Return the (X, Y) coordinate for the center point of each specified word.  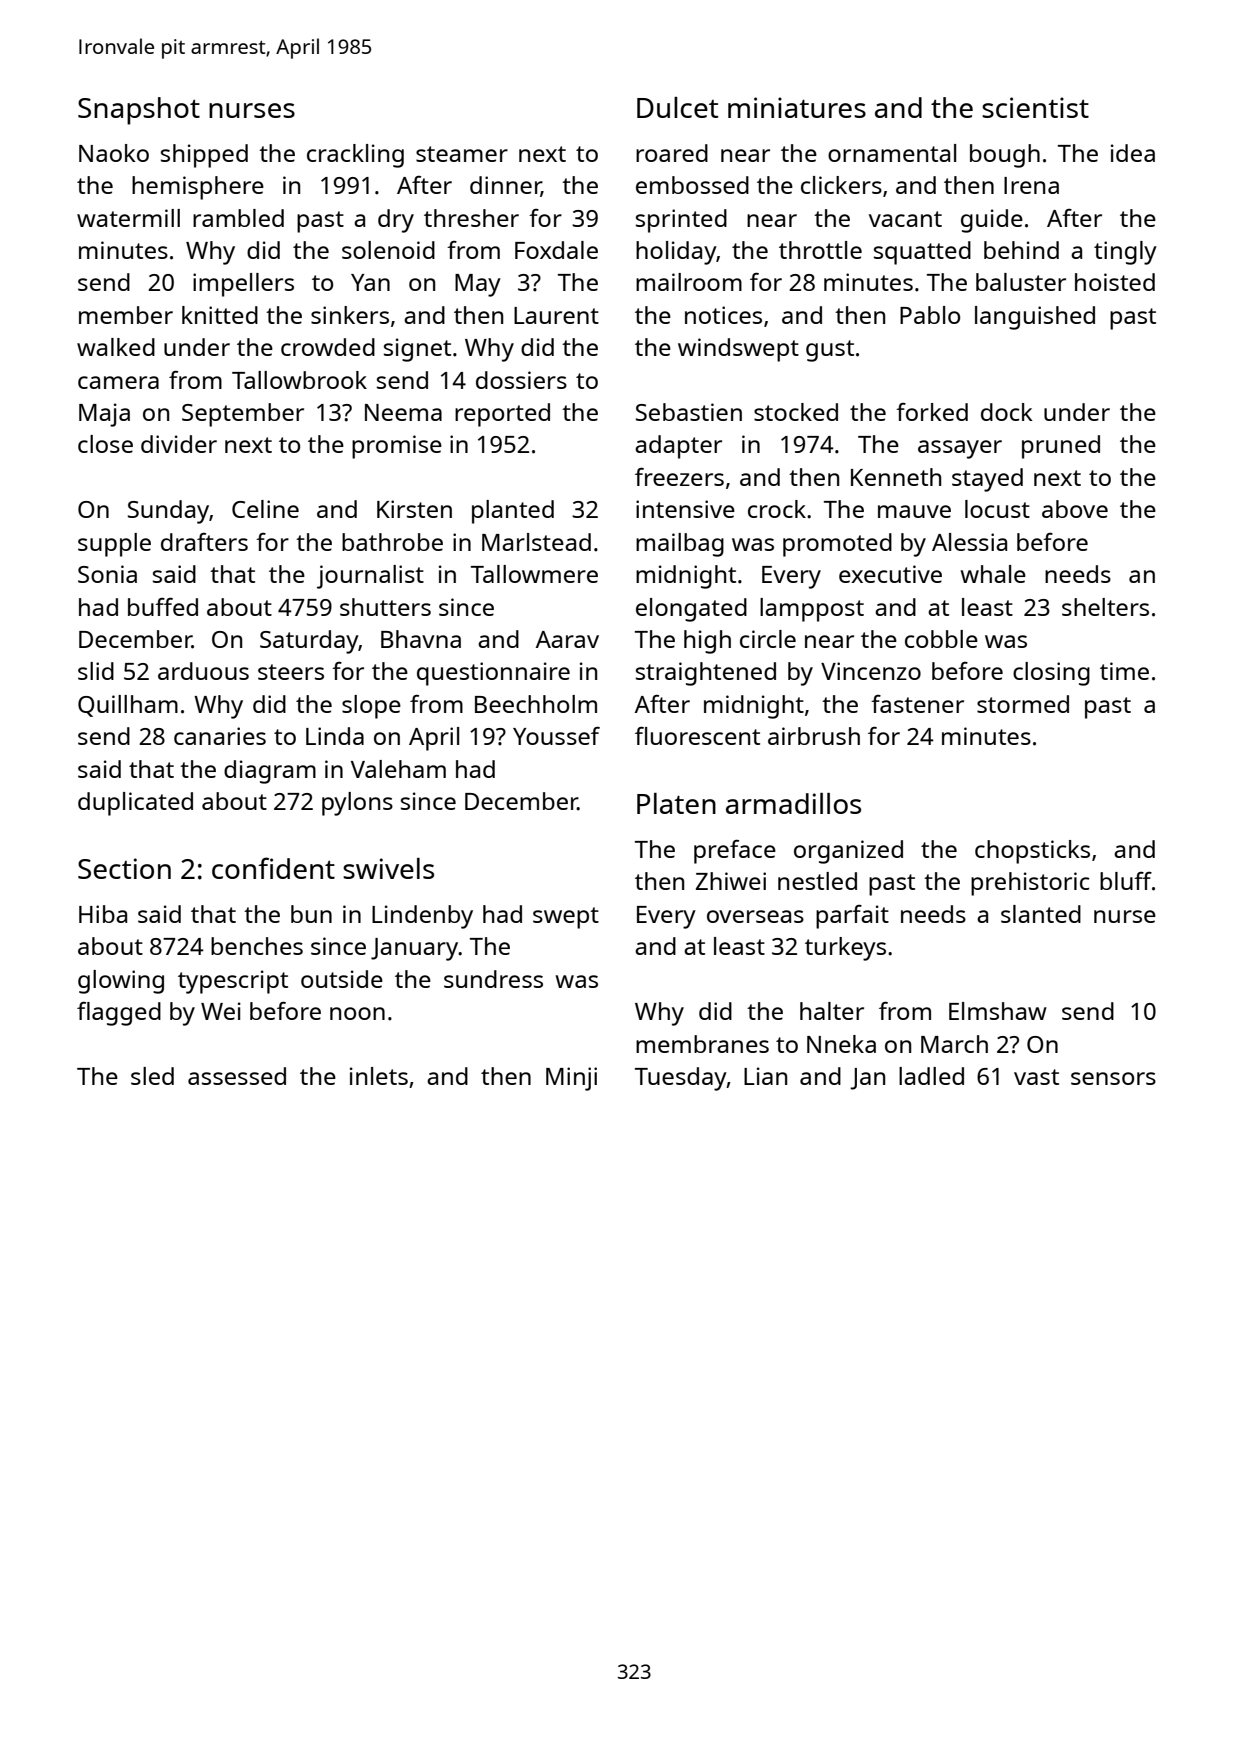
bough (1005, 156)
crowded (328, 347)
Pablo (930, 315)
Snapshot (139, 111)
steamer (462, 154)
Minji (571, 1079)
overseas (755, 916)
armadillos (793, 803)
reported (502, 415)
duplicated (135, 804)
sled (152, 1076)
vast (1036, 1077)
